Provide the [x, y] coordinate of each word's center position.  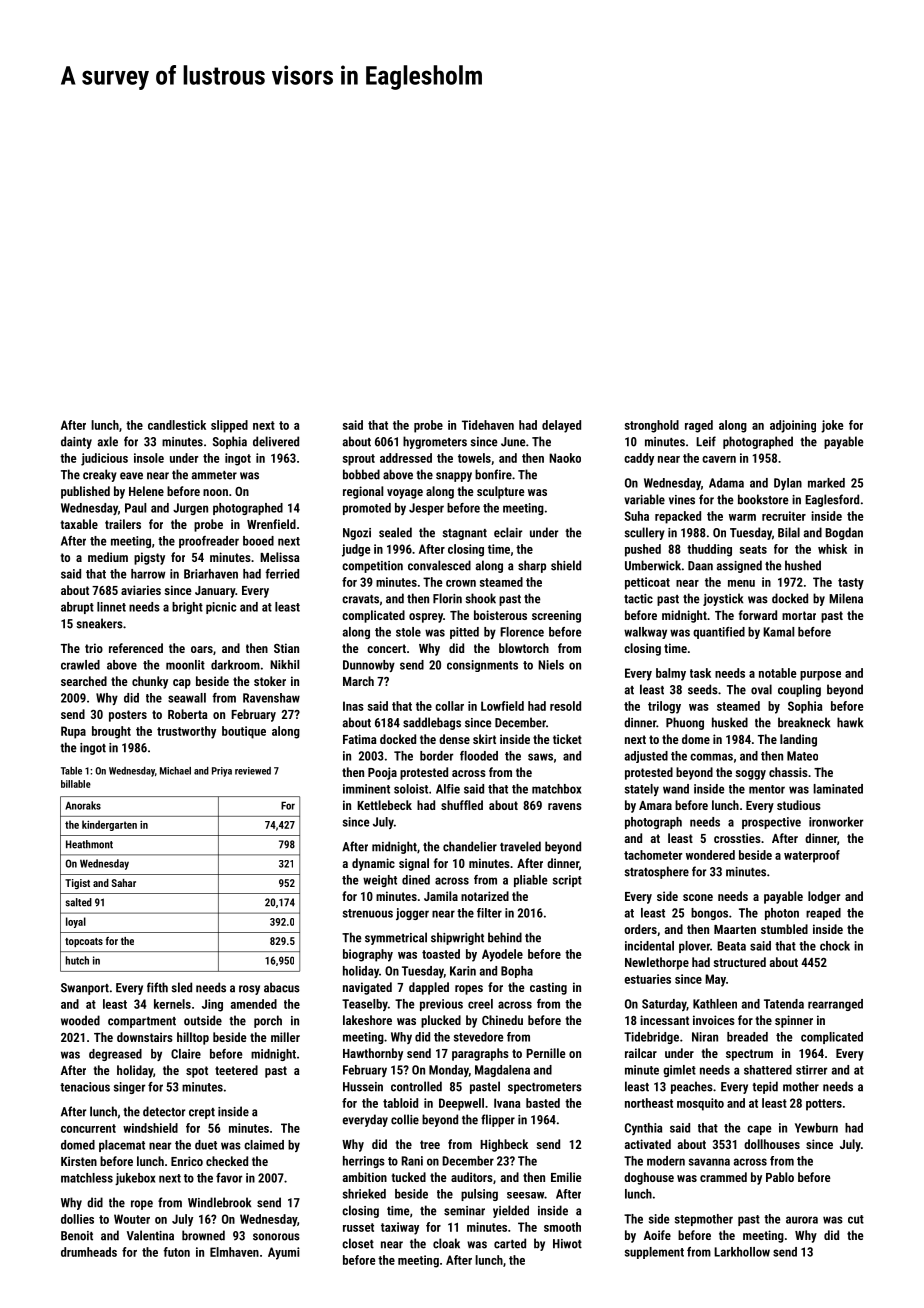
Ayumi [283, 1253]
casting [548, 988]
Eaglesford [832, 500]
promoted [367, 509]
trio [94, 648]
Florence [522, 632]
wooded [80, 1020]
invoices [714, 1020]
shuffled [462, 805]
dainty [76, 442]
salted [79, 902]
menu [741, 583]
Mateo [802, 756]
